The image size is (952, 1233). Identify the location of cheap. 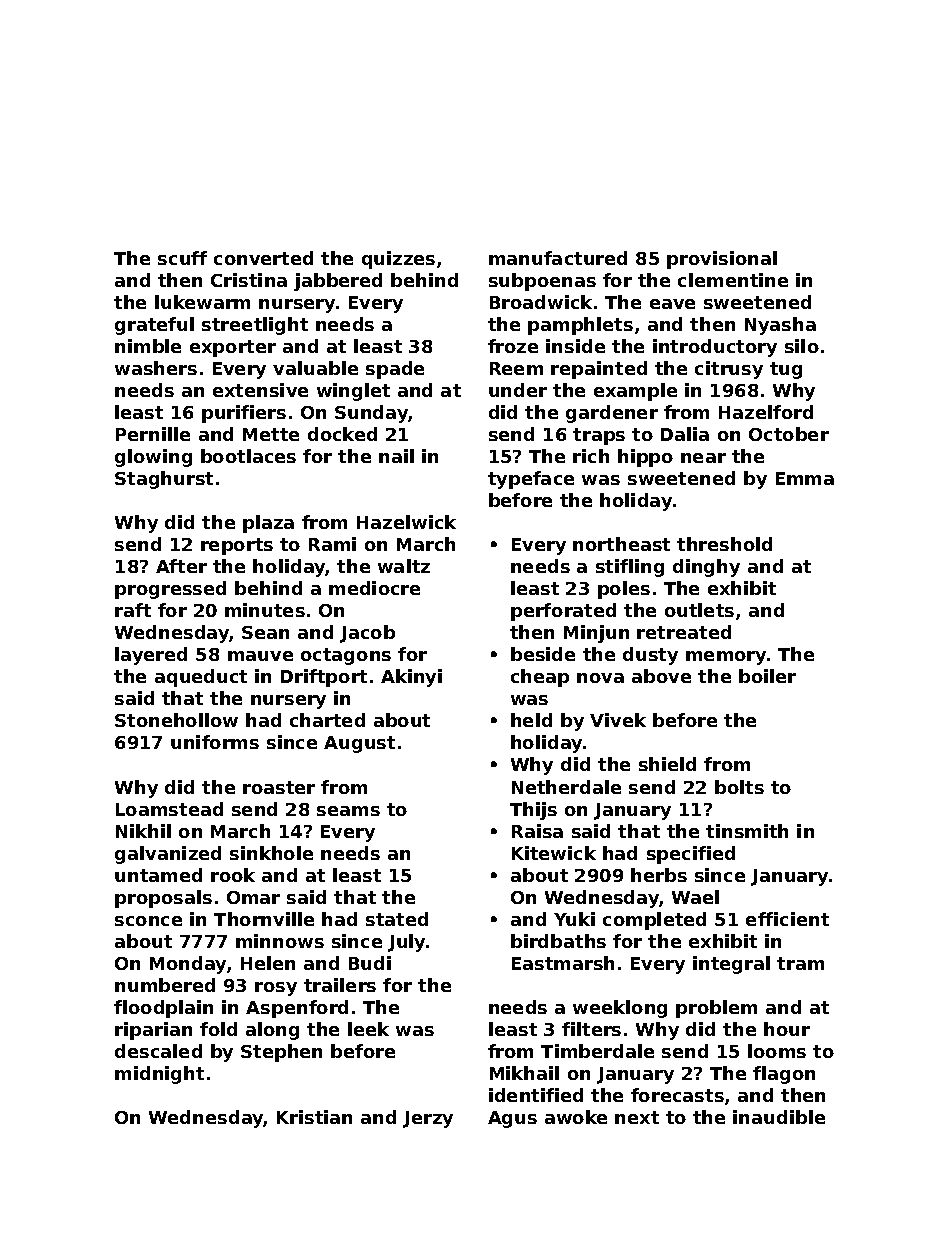
(540, 678).
